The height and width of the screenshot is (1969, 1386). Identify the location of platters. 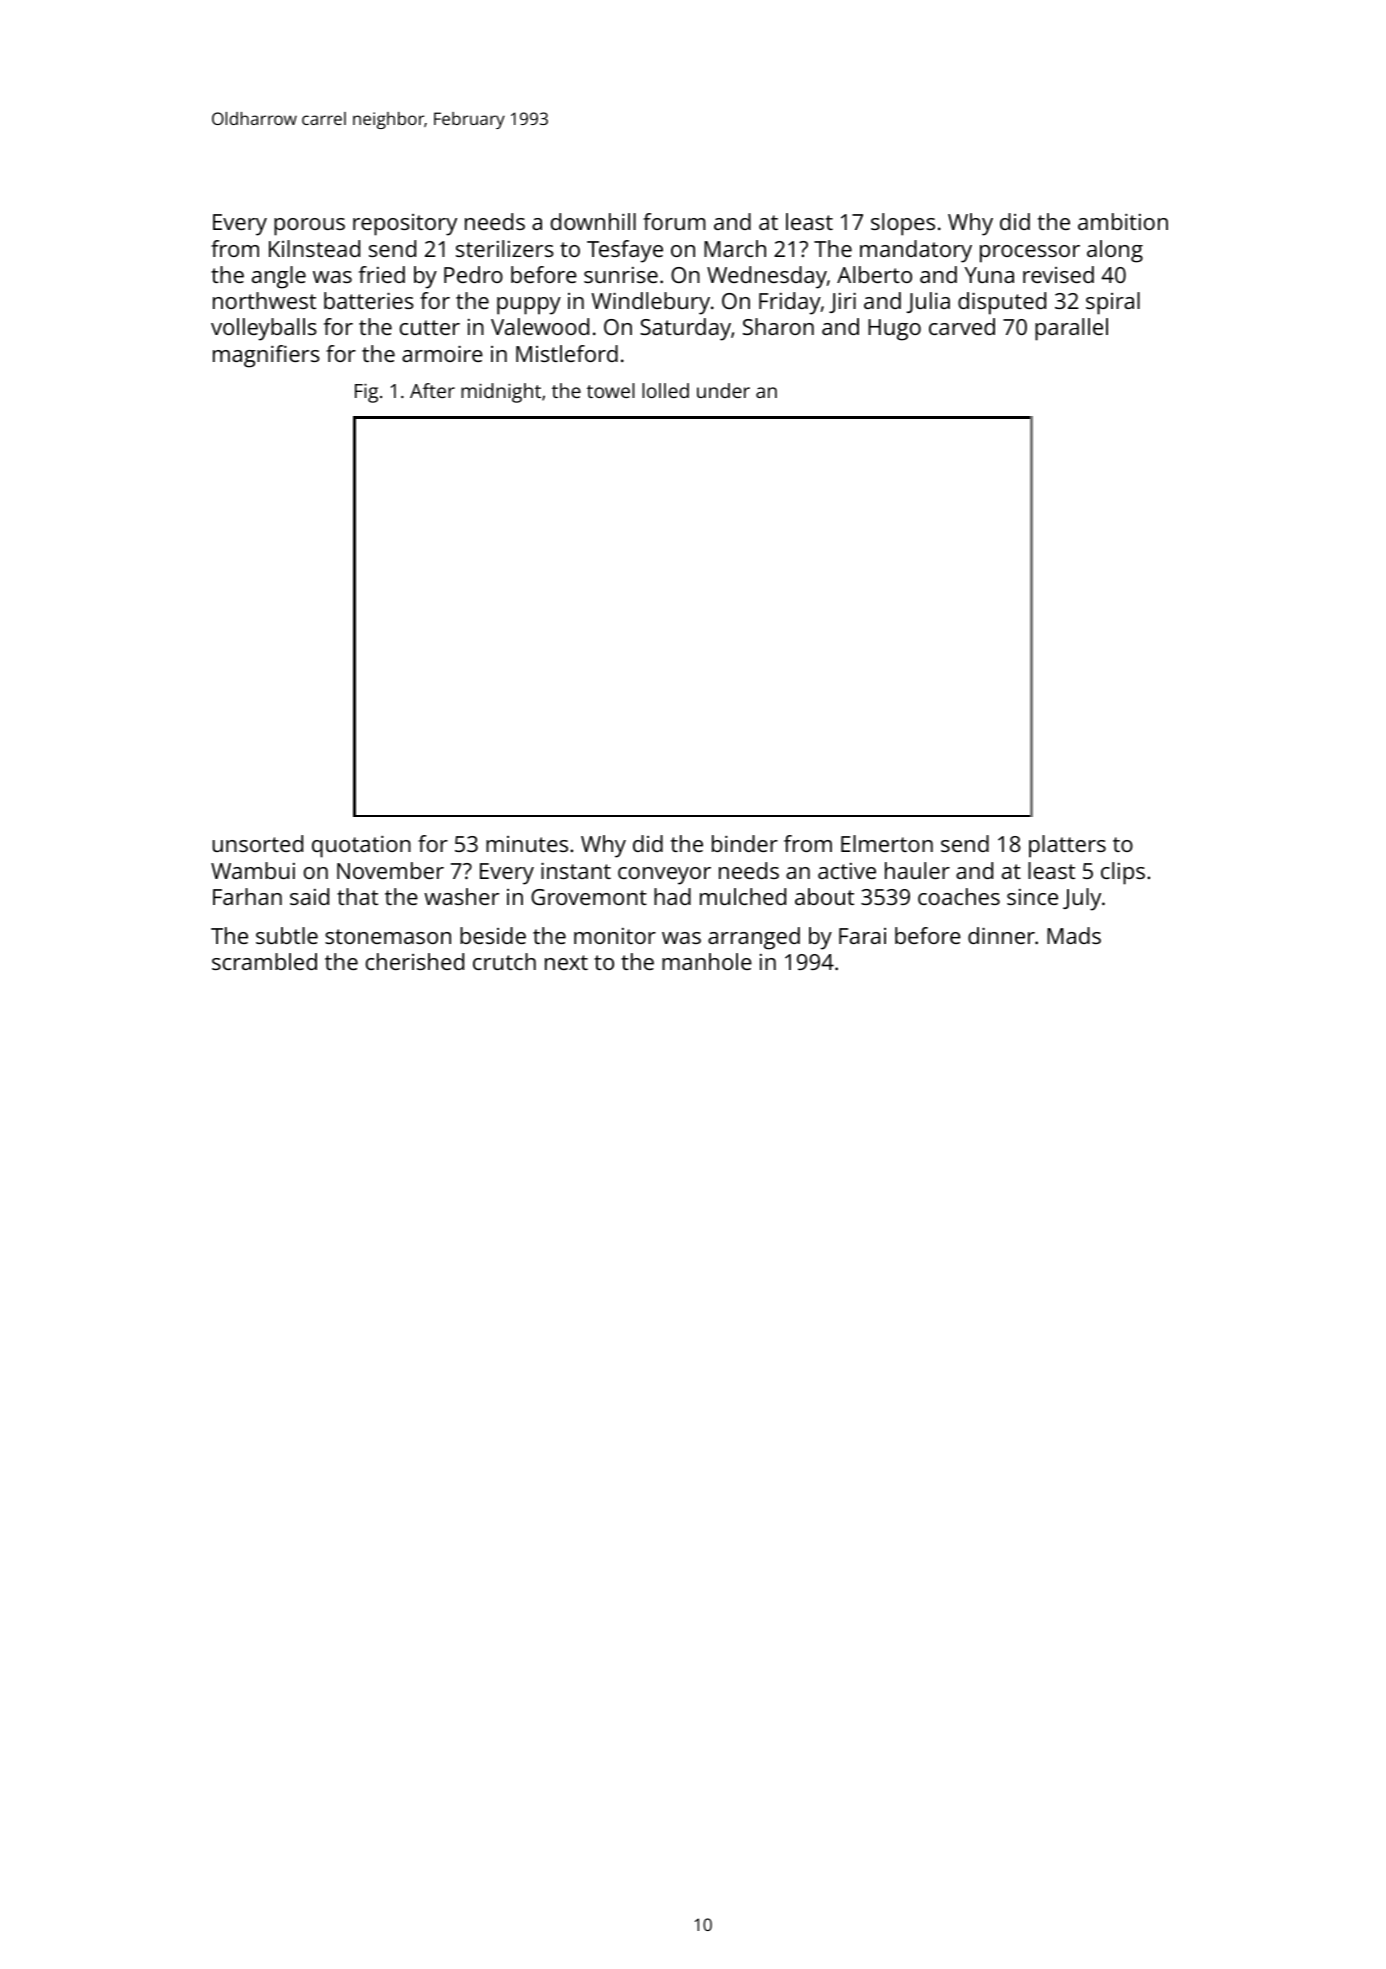
(1067, 846).
